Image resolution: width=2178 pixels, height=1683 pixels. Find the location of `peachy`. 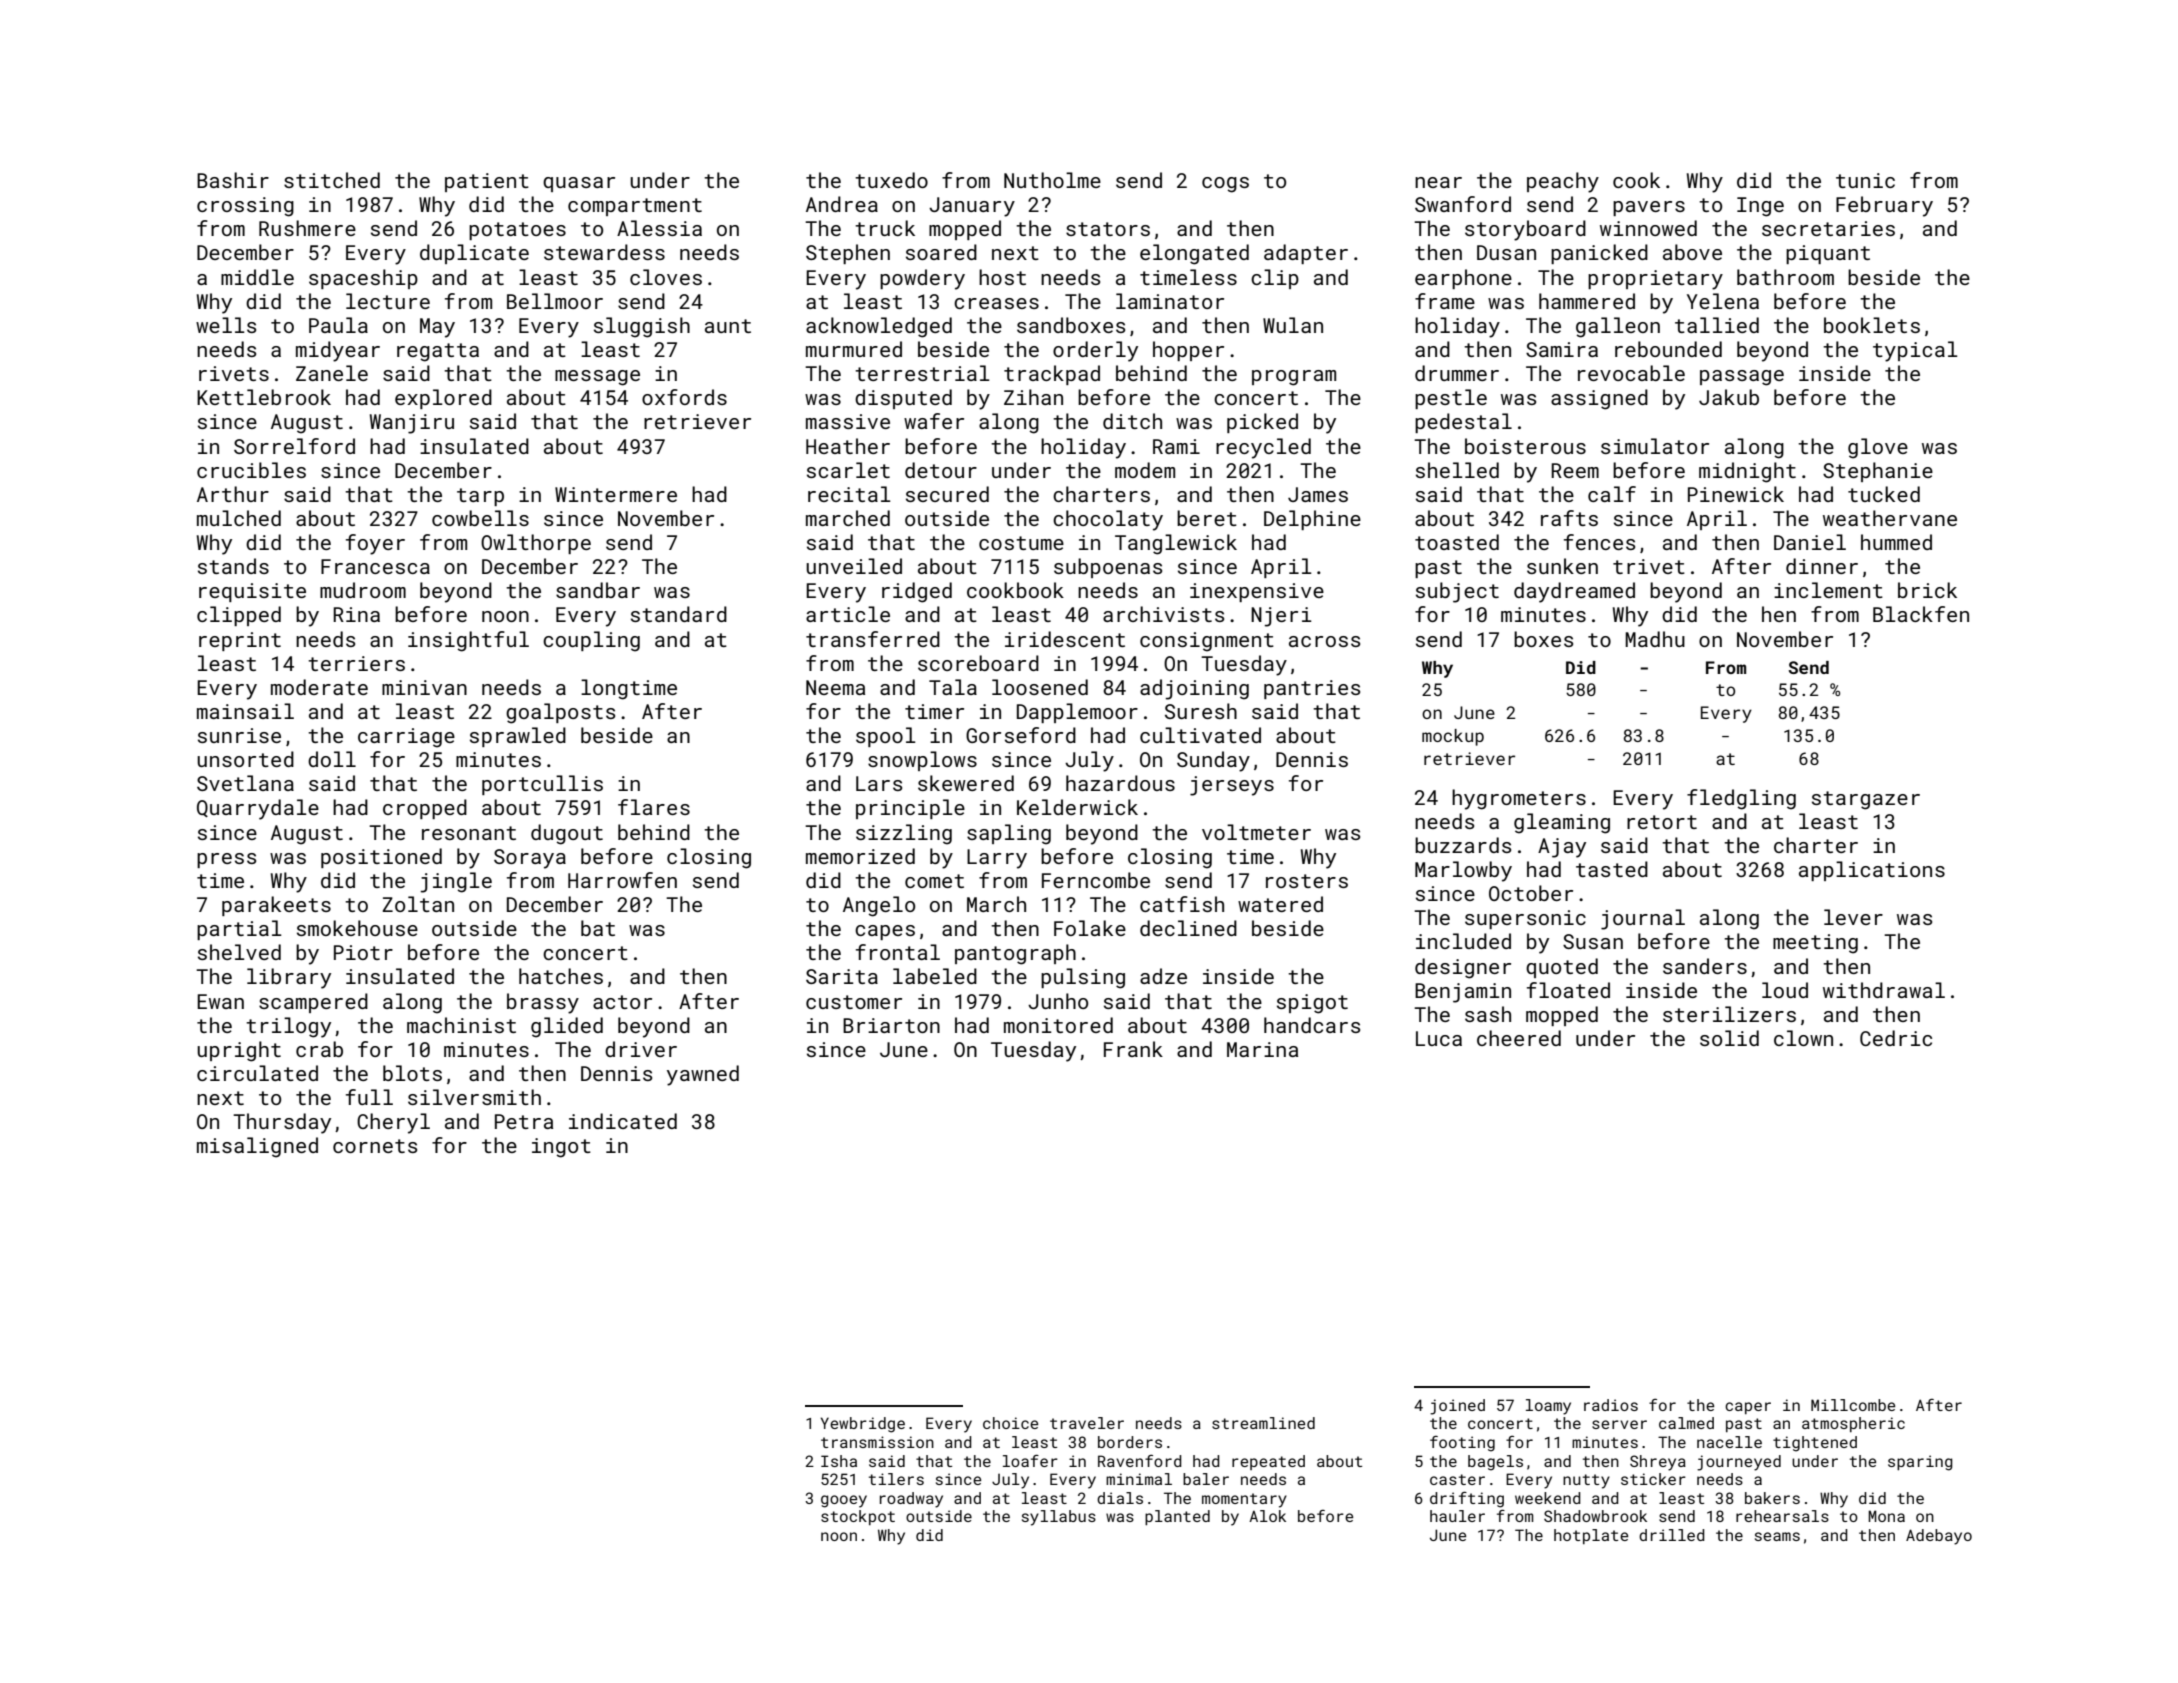

peachy is located at coordinates (1563, 182).
